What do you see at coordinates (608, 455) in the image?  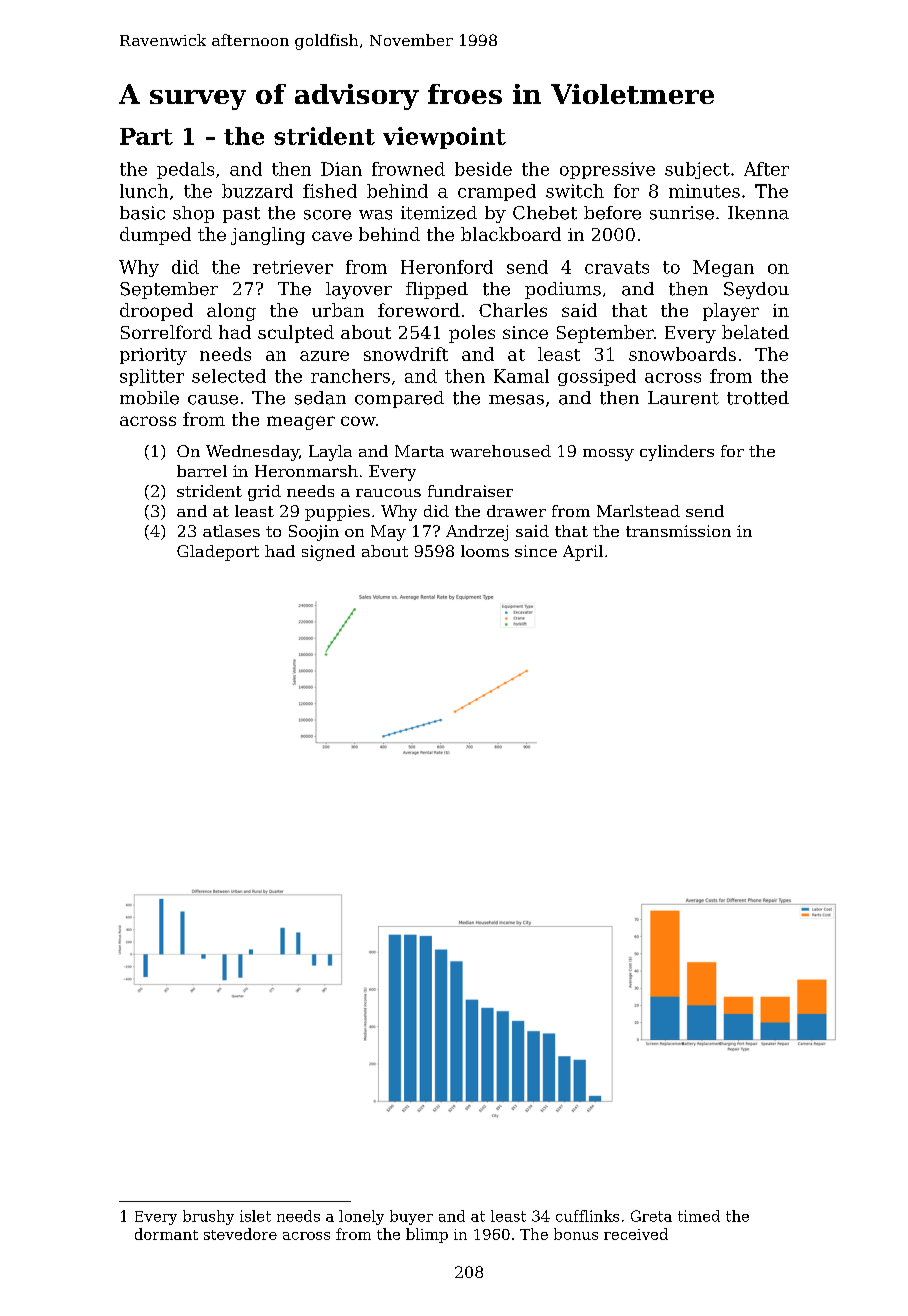 I see `mossy` at bounding box center [608, 455].
